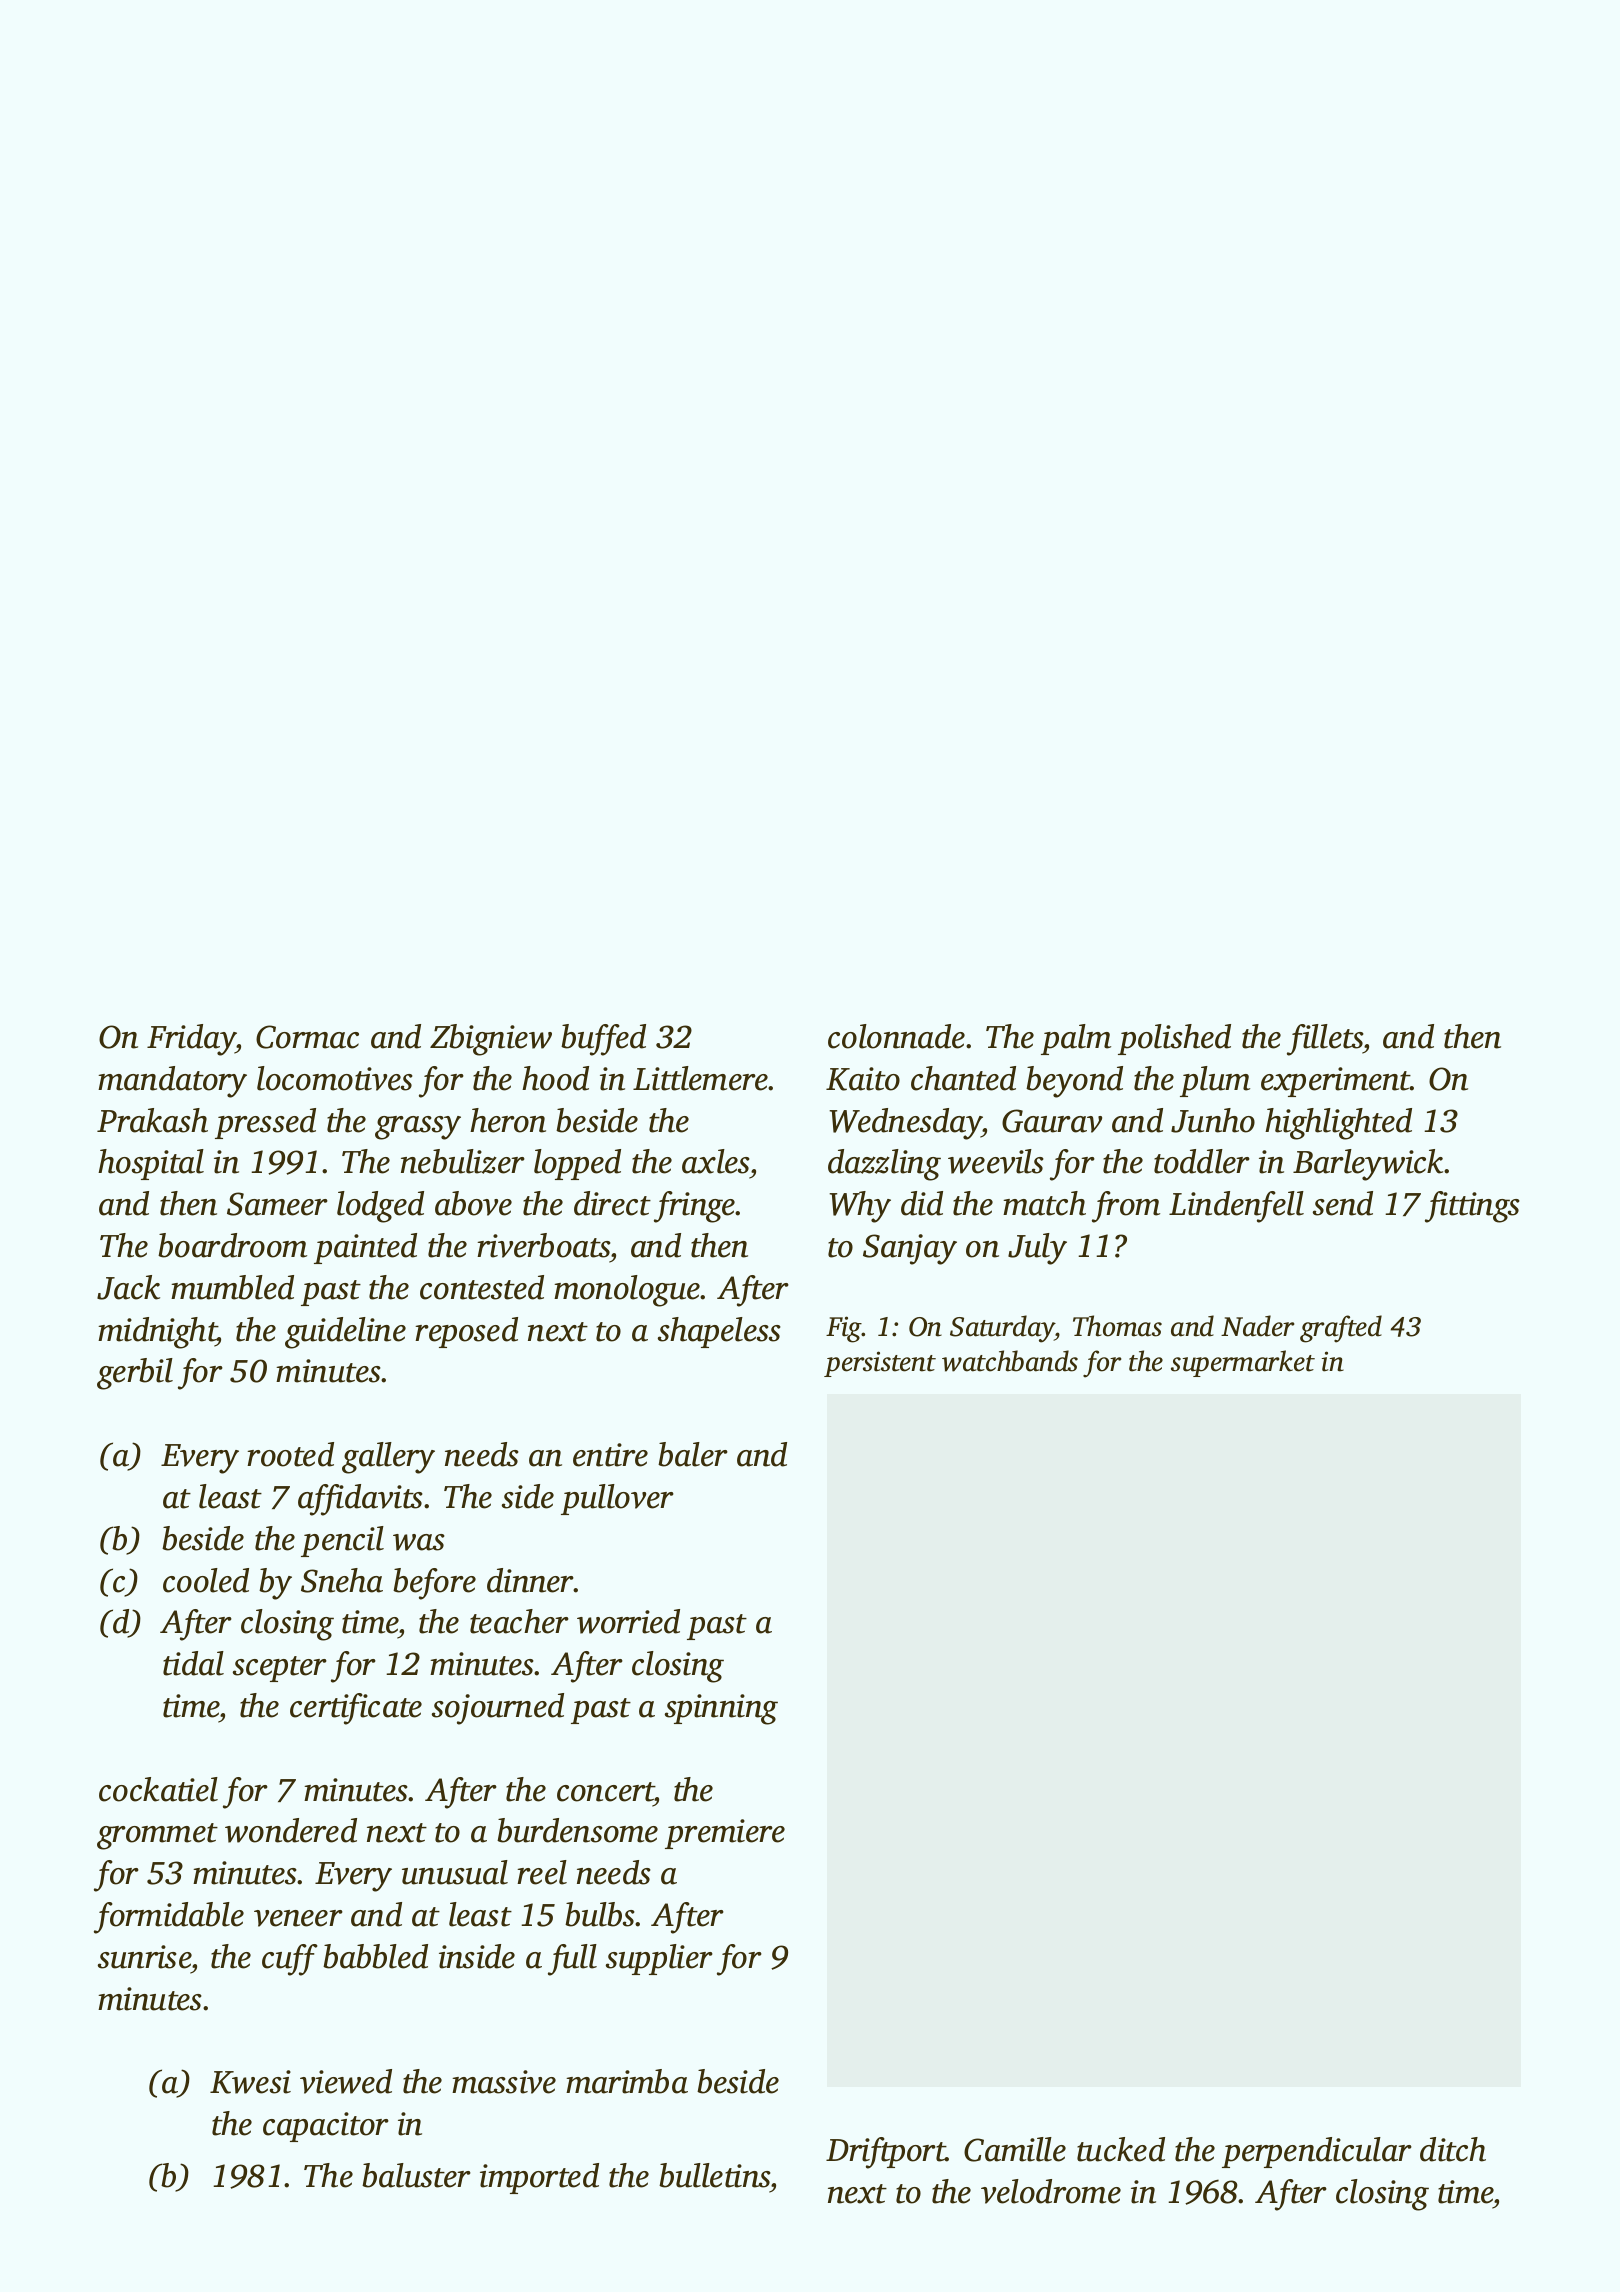 The width and height of the screenshot is (1620, 2292). What do you see at coordinates (157, 1333) in the screenshot?
I see `midnight` at bounding box center [157, 1333].
